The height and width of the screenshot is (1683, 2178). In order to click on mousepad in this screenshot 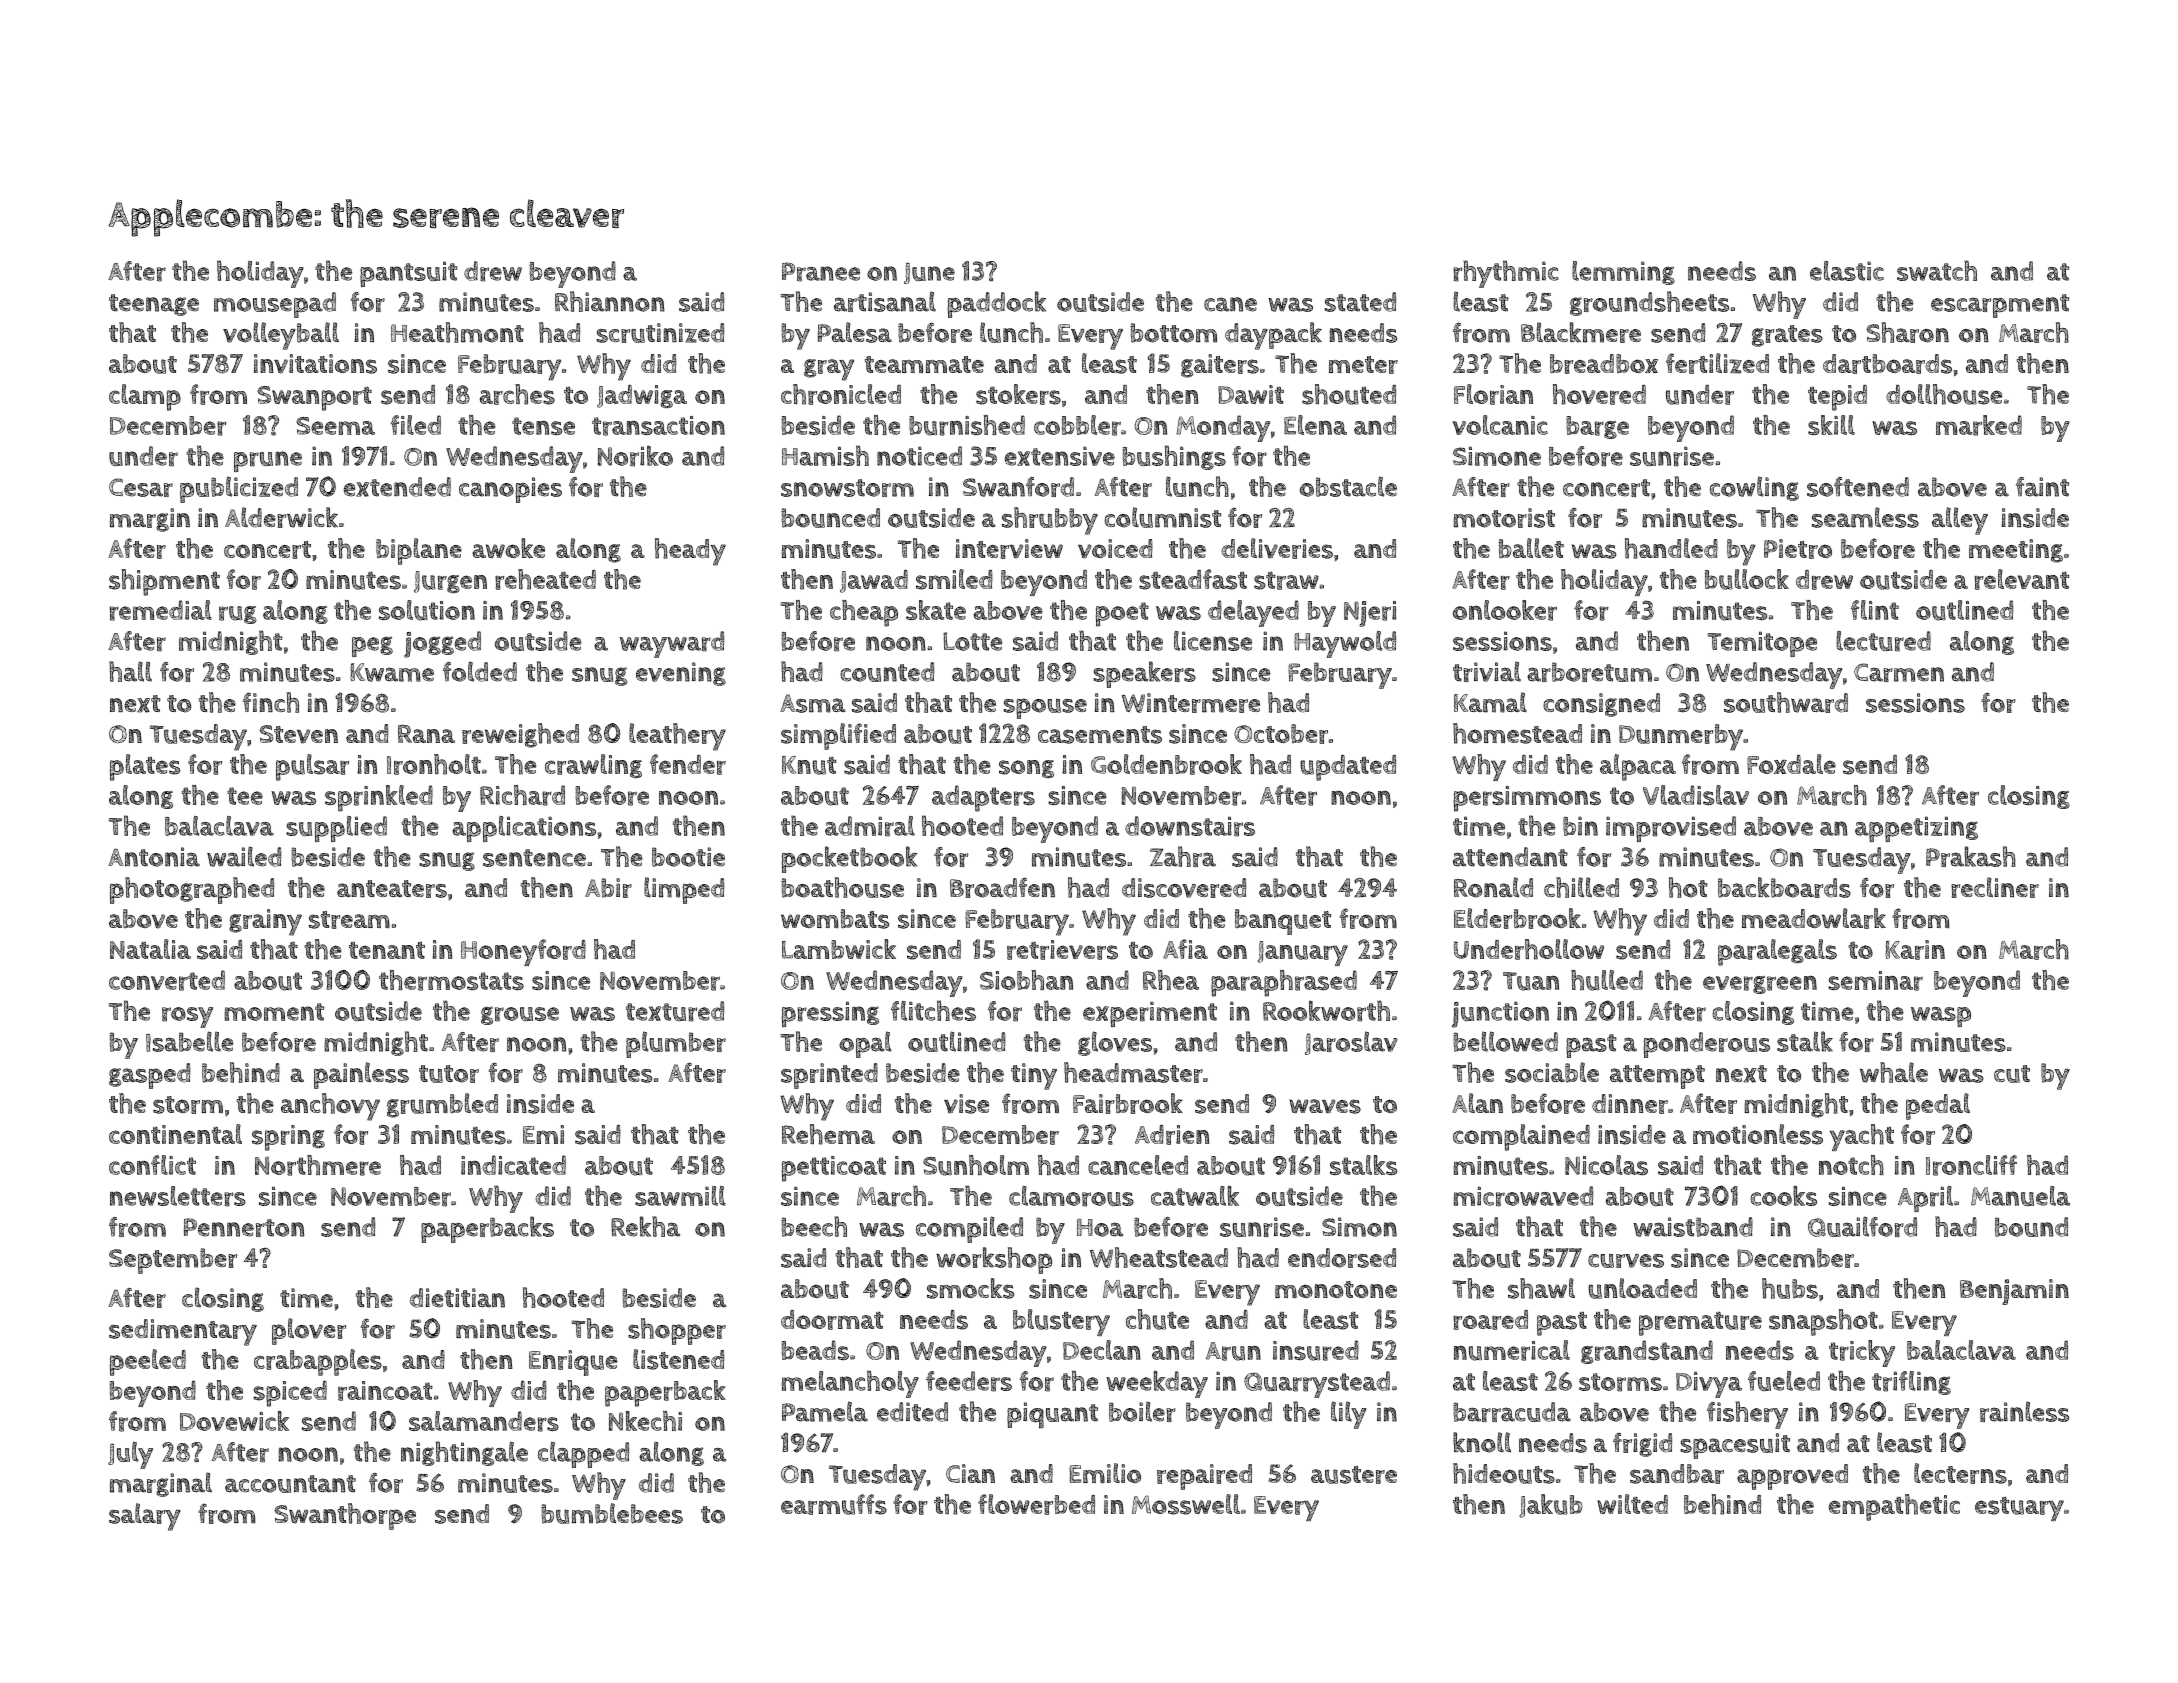, I will do `click(275, 305)`.
